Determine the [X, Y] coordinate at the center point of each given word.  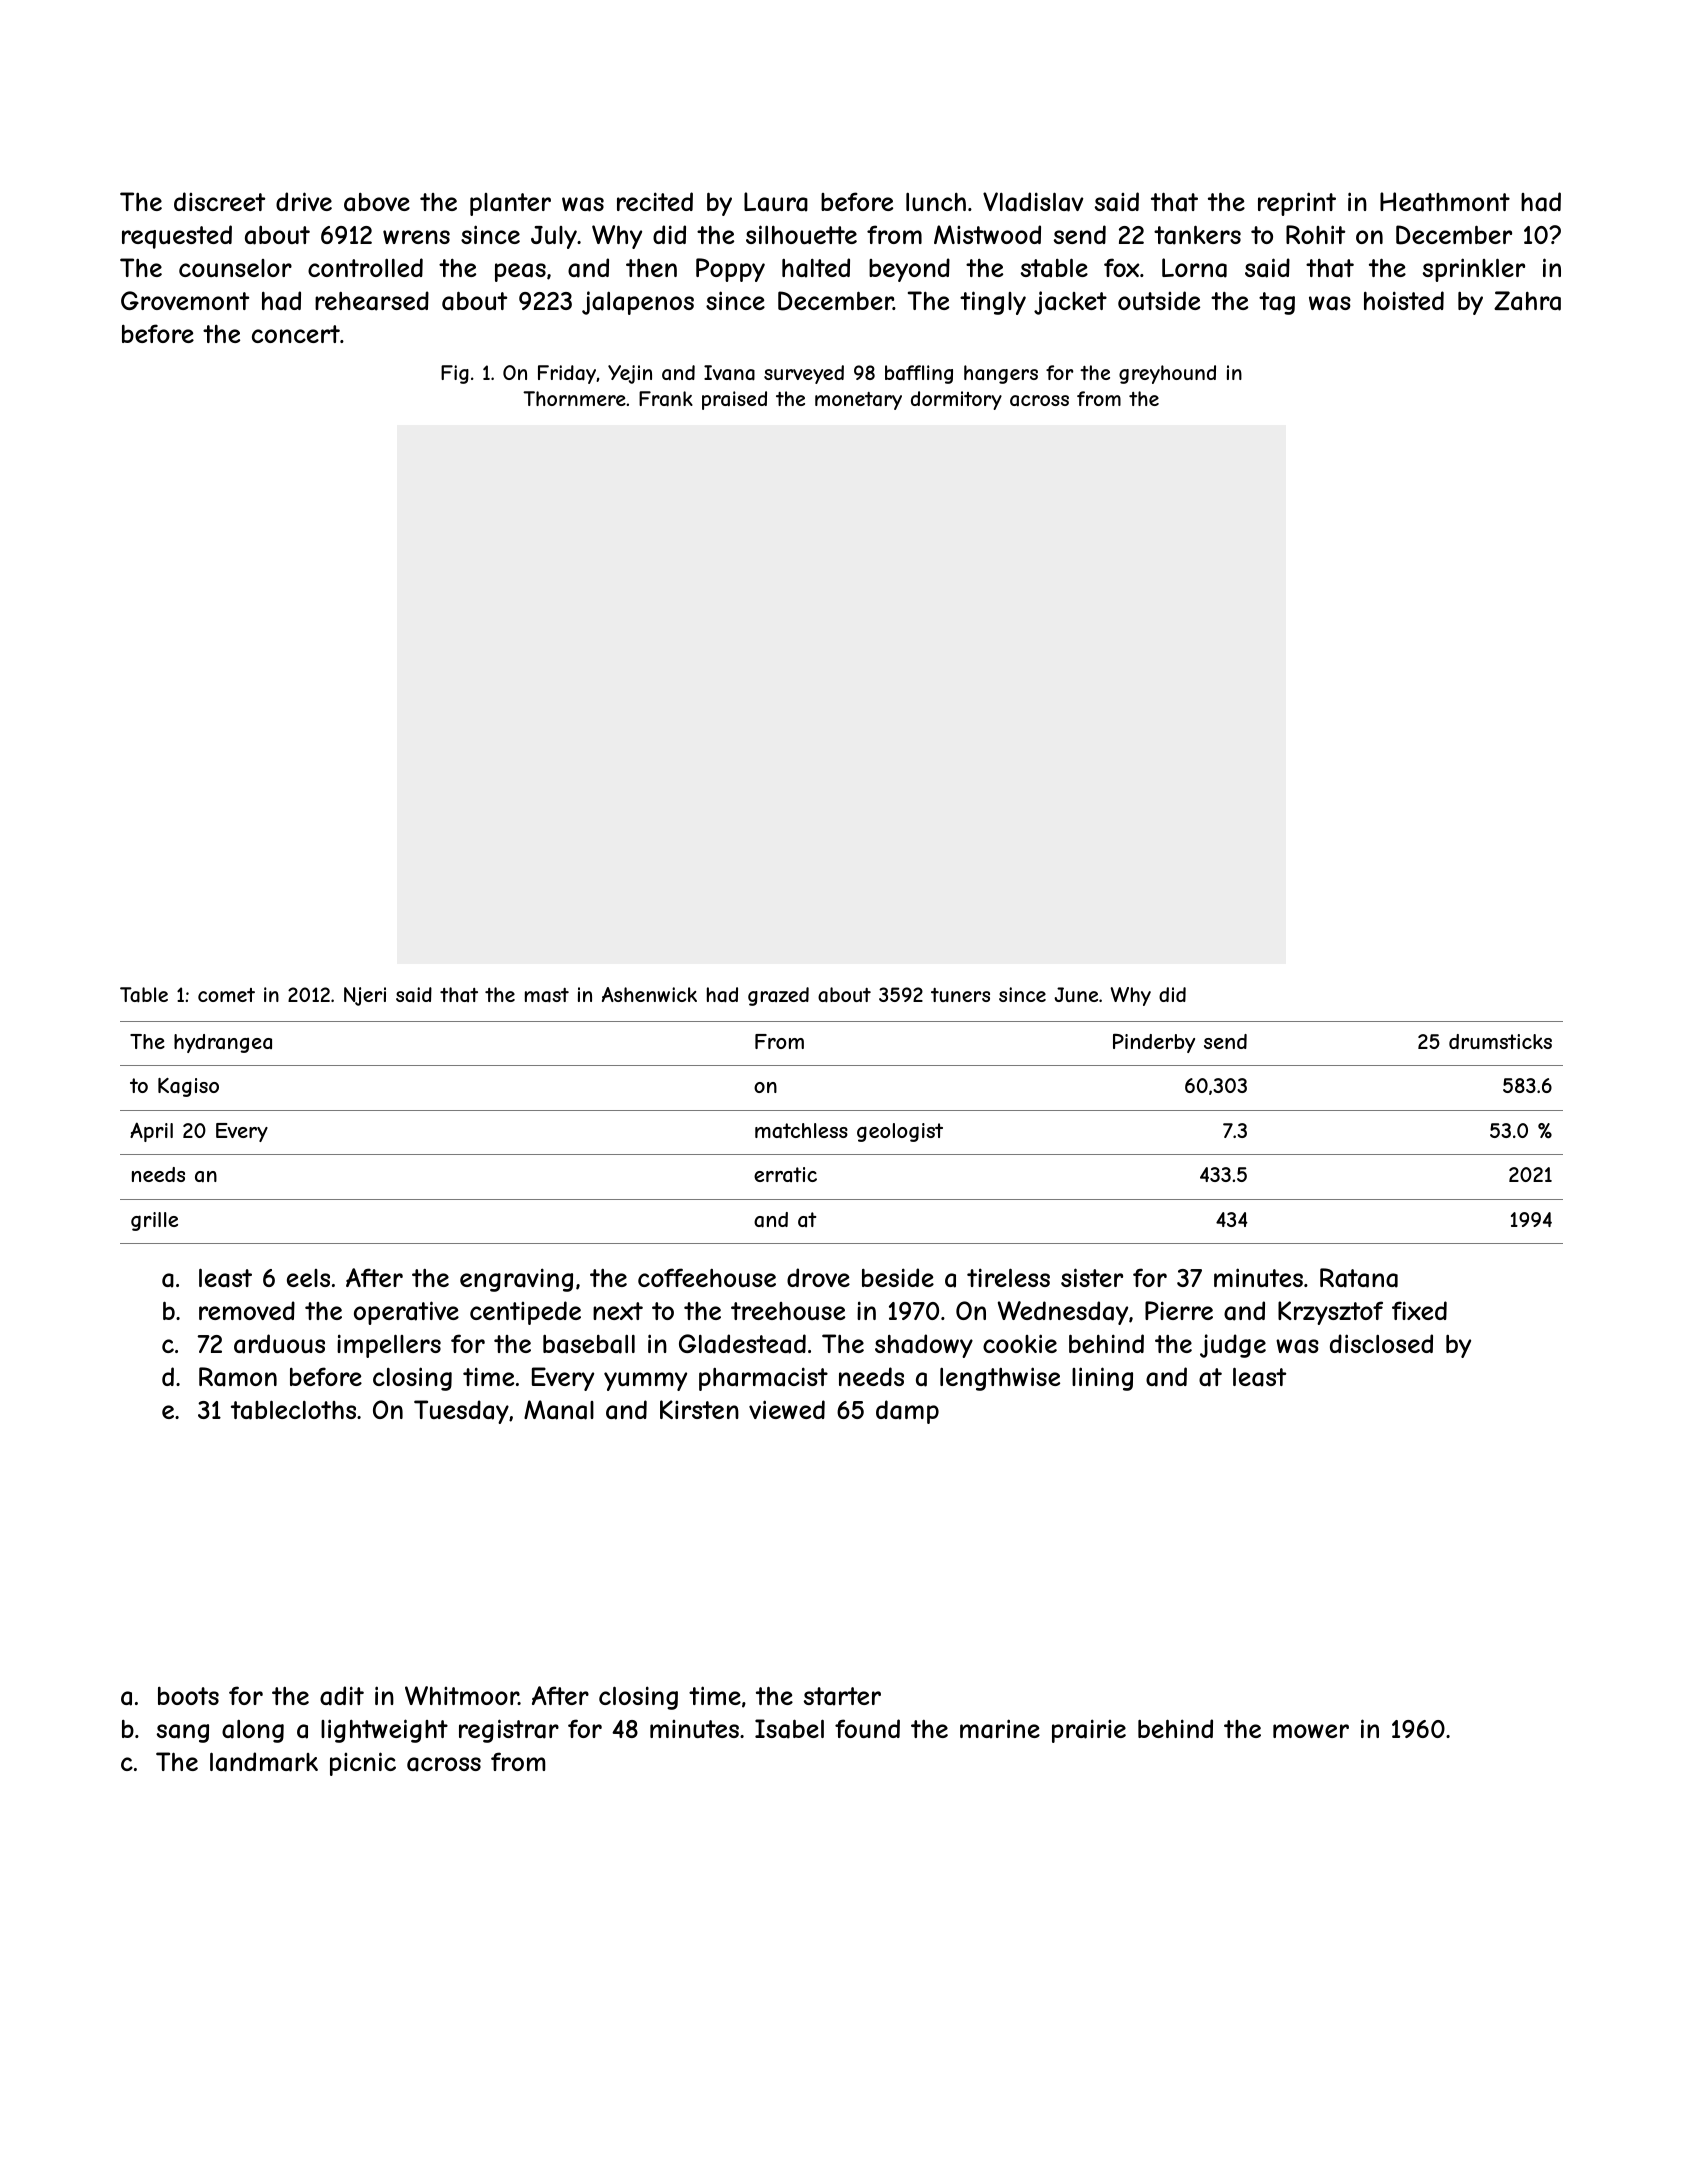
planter [510, 204]
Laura [776, 202]
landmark [264, 1762]
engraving [516, 1280]
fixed [1419, 1310]
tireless [1008, 1277]
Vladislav [1033, 202]
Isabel [789, 1729]
